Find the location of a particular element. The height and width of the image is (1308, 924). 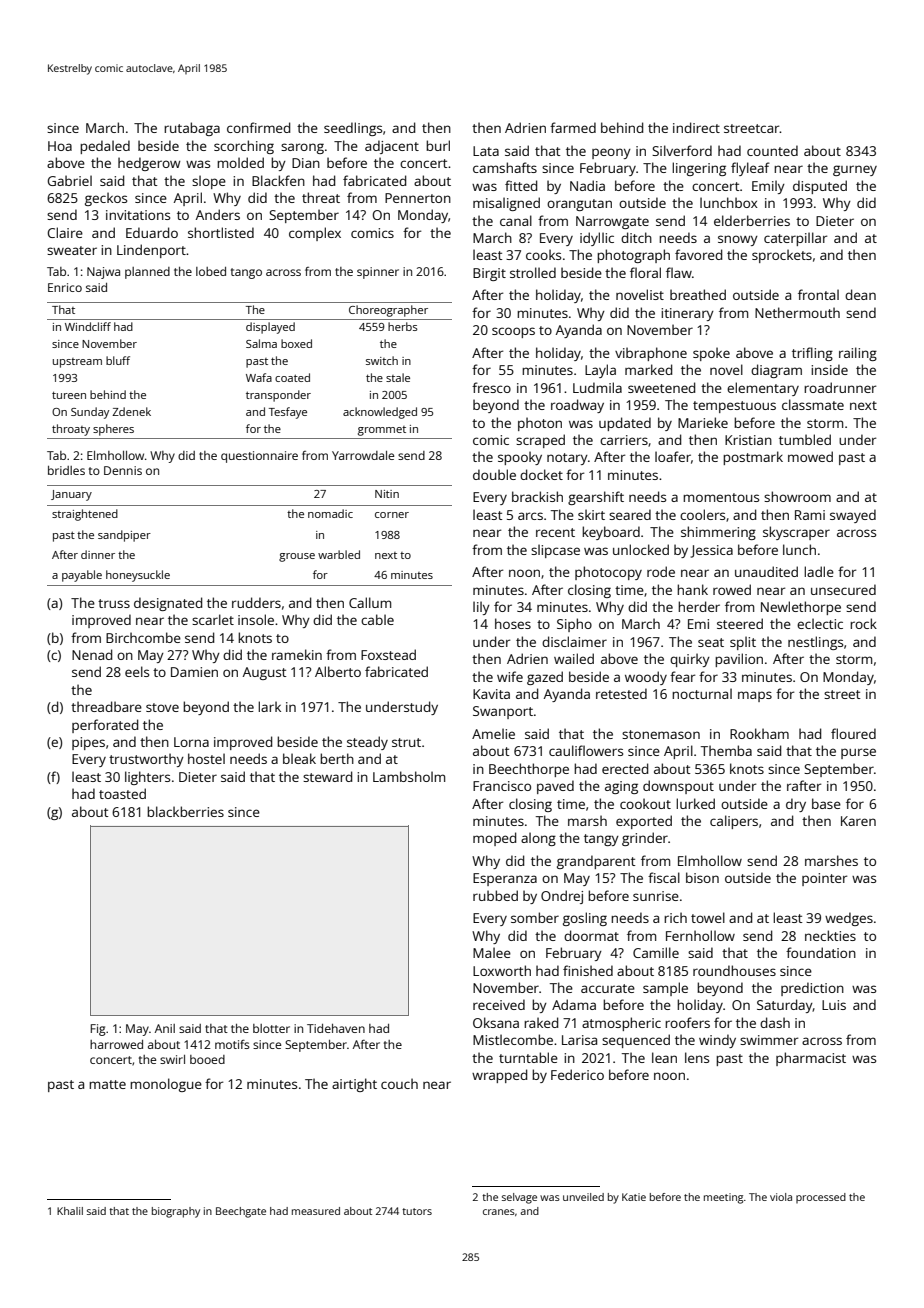

notary is located at coordinates (567, 459).
